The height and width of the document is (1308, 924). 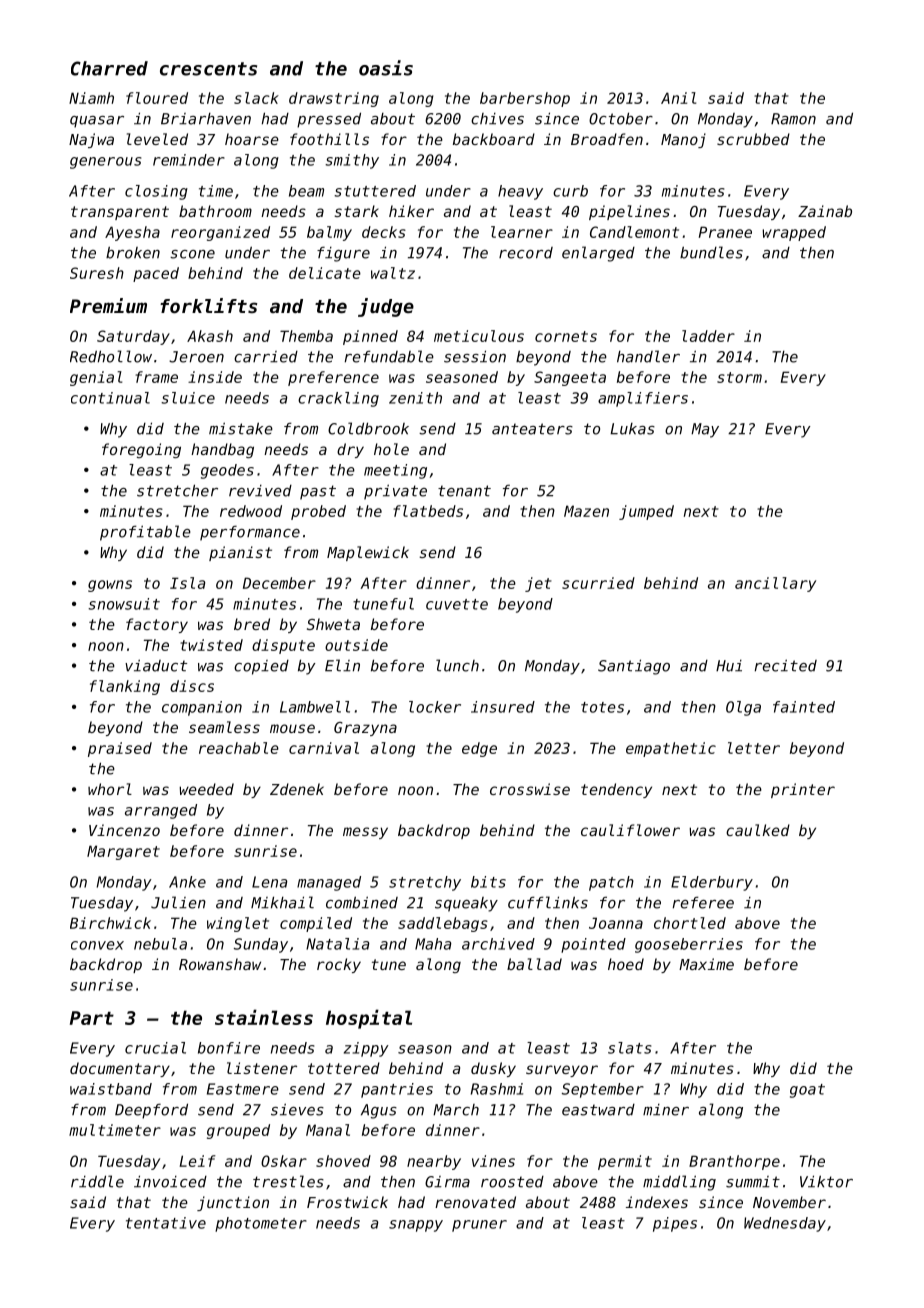 What do you see at coordinates (503, 707) in the document?
I see `insured` at bounding box center [503, 707].
